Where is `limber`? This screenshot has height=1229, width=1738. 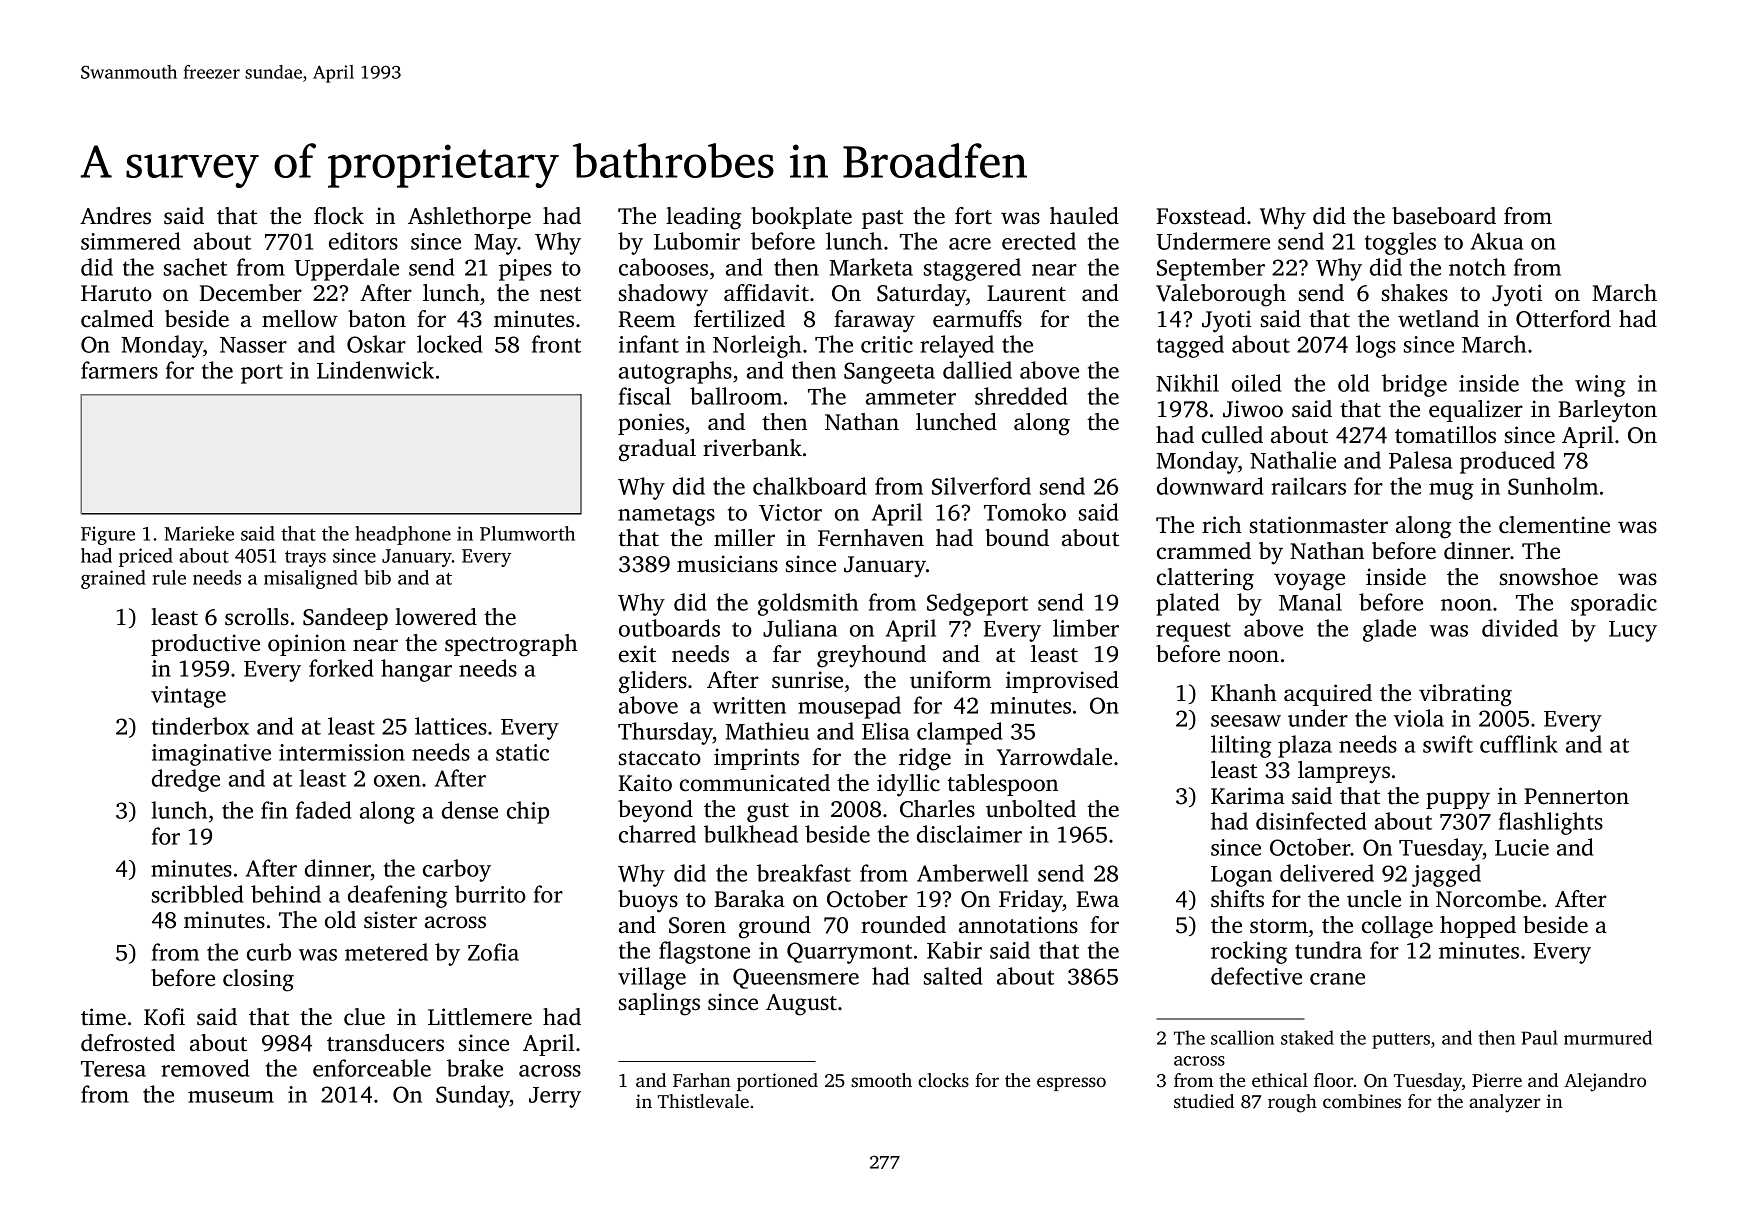
limber is located at coordinates (1086, 628).
